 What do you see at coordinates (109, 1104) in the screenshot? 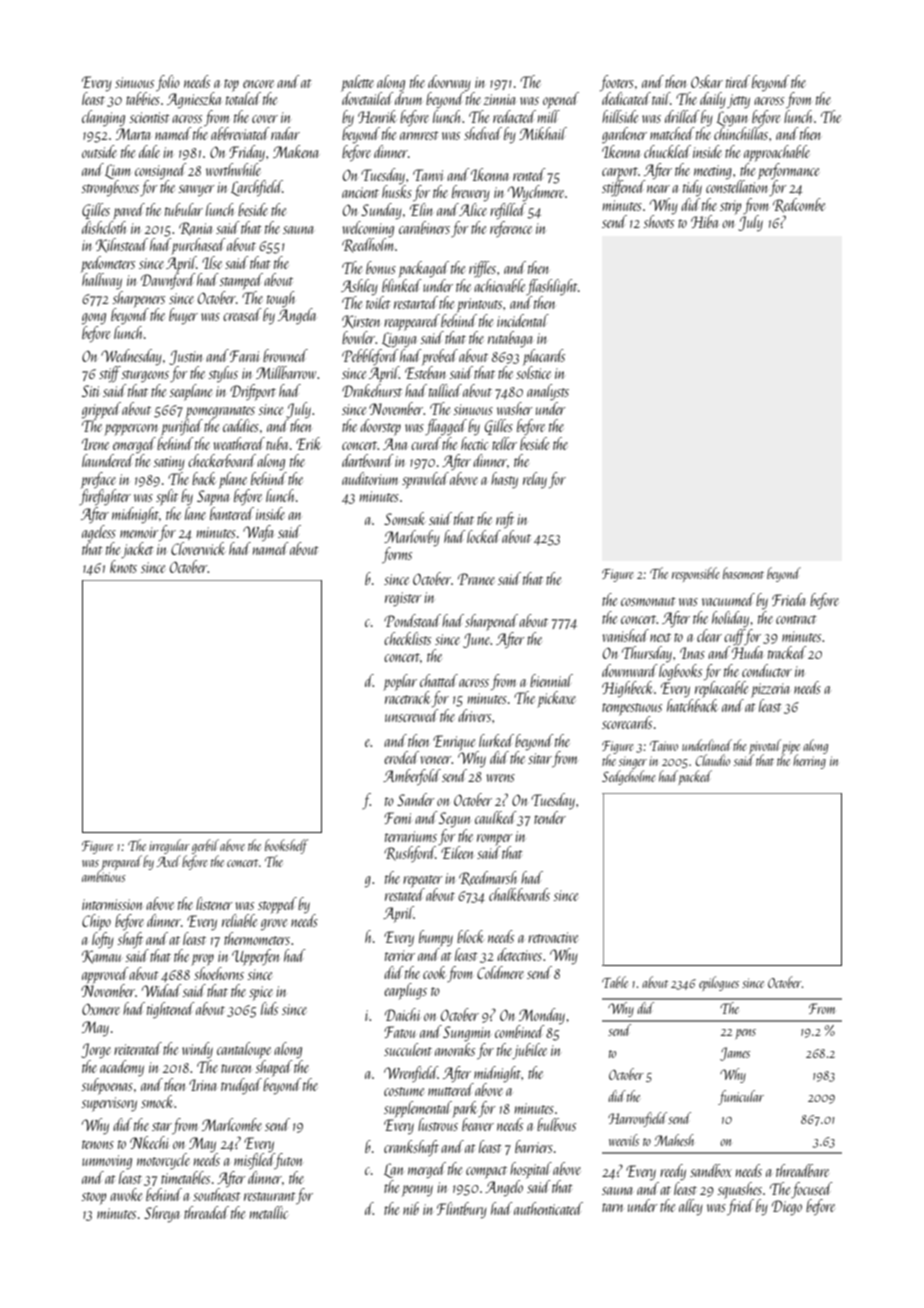
I see `supervisory` at bounding box center [109, 1104].
